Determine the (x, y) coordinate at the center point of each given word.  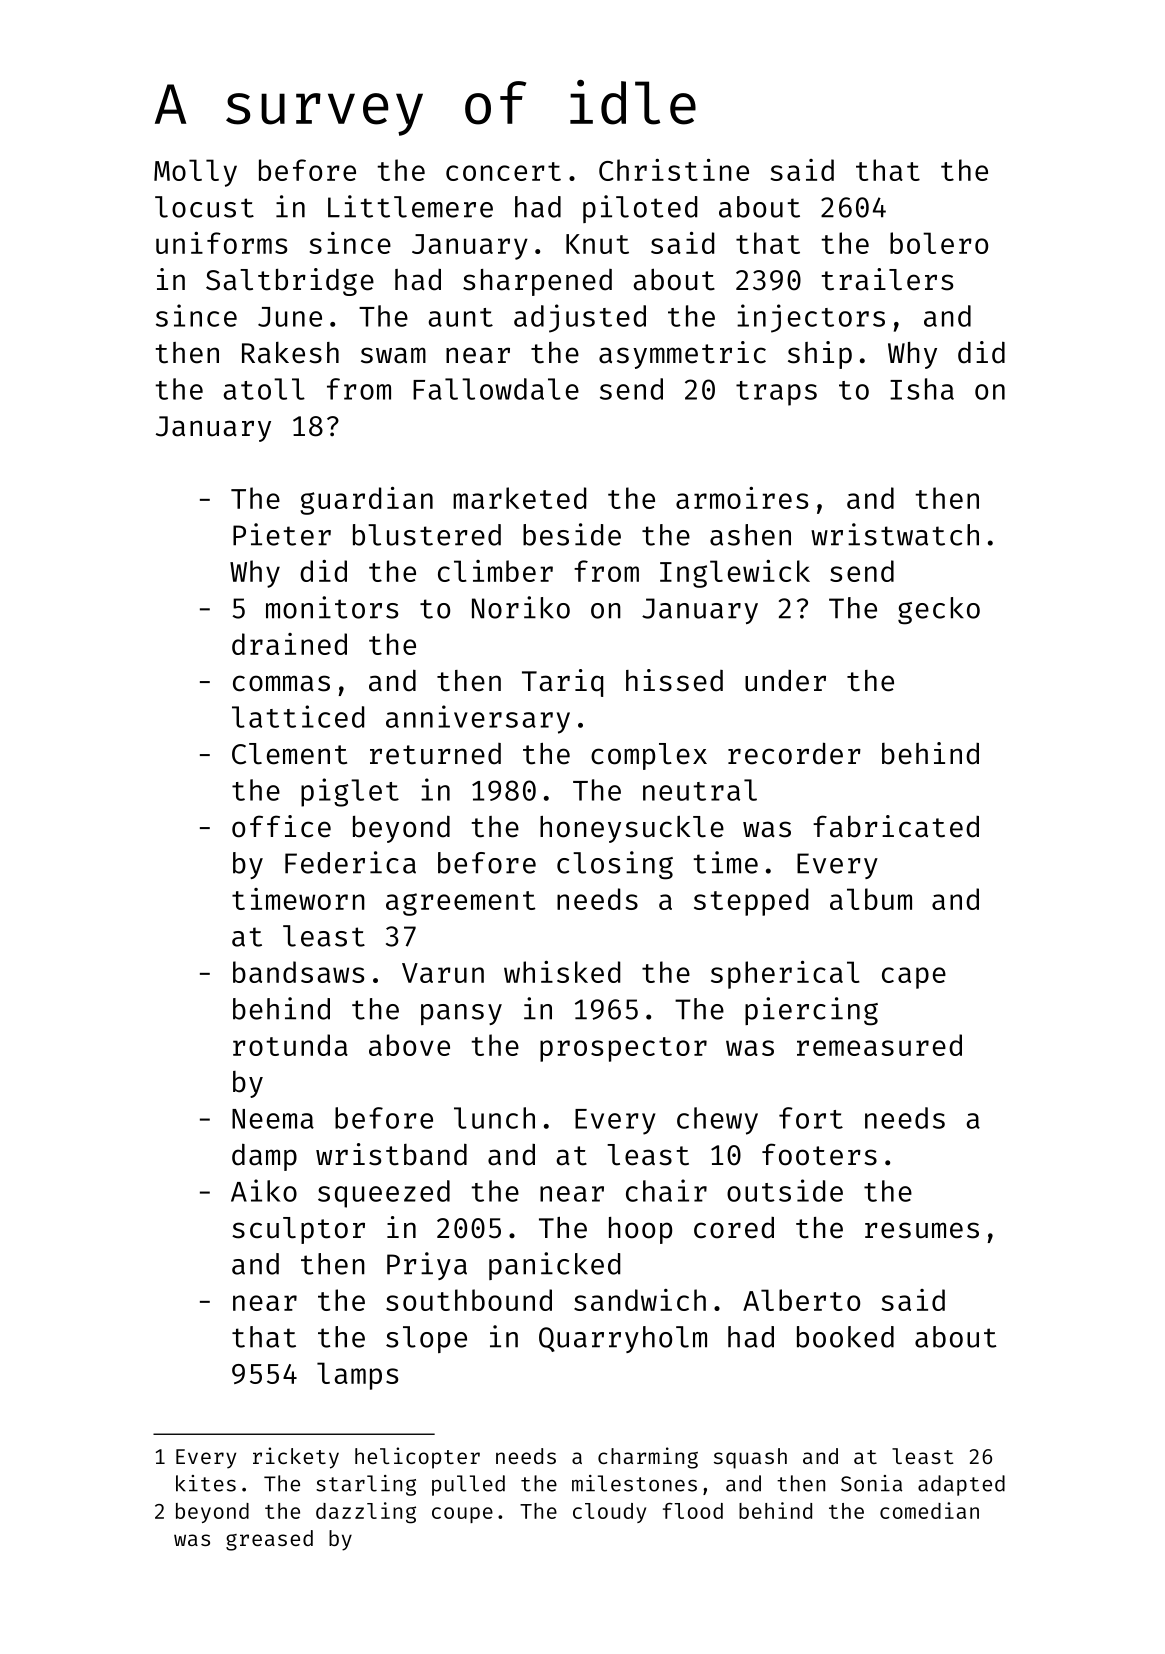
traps (776, 393)
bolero (939, 243)
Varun (443, 973)
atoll (264, 389)
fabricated (896, 826)
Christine (674, 170)
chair (666, 1190)
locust (204, 207)
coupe (462, 1515)
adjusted (580, 318)
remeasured (879, 1045)
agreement (460, 903)
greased (269, 1540)
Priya (427, 1266)
